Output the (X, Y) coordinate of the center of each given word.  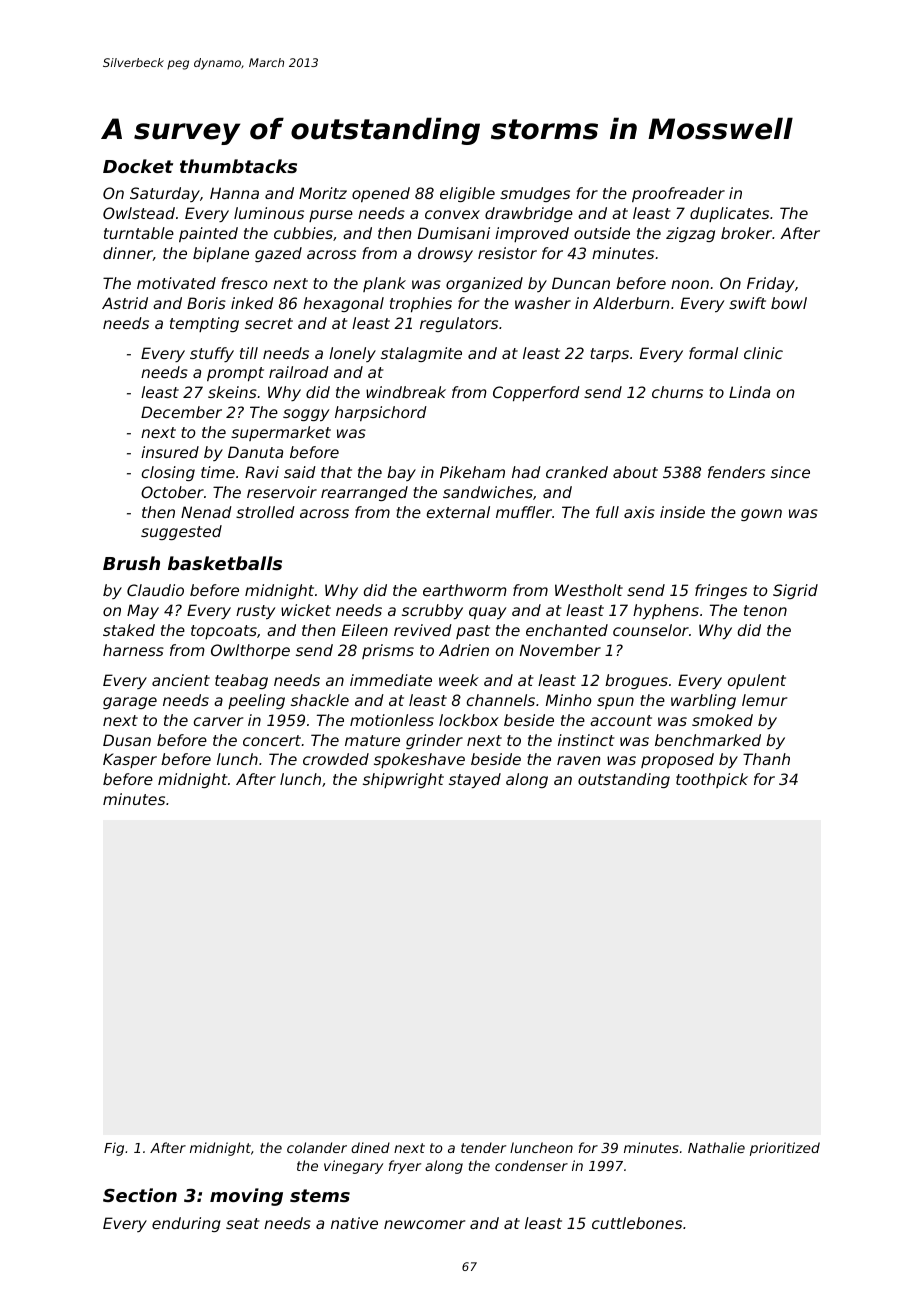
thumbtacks (238, 166)
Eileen (365, 630)
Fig (114, 1149)
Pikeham (472, 472)
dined (370, 1147)
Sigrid (795, 591)
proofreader (678, 194)
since (790, 472)
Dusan (127, 740)
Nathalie (716, 1147)
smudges (535, 194)
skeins (232, 392)
